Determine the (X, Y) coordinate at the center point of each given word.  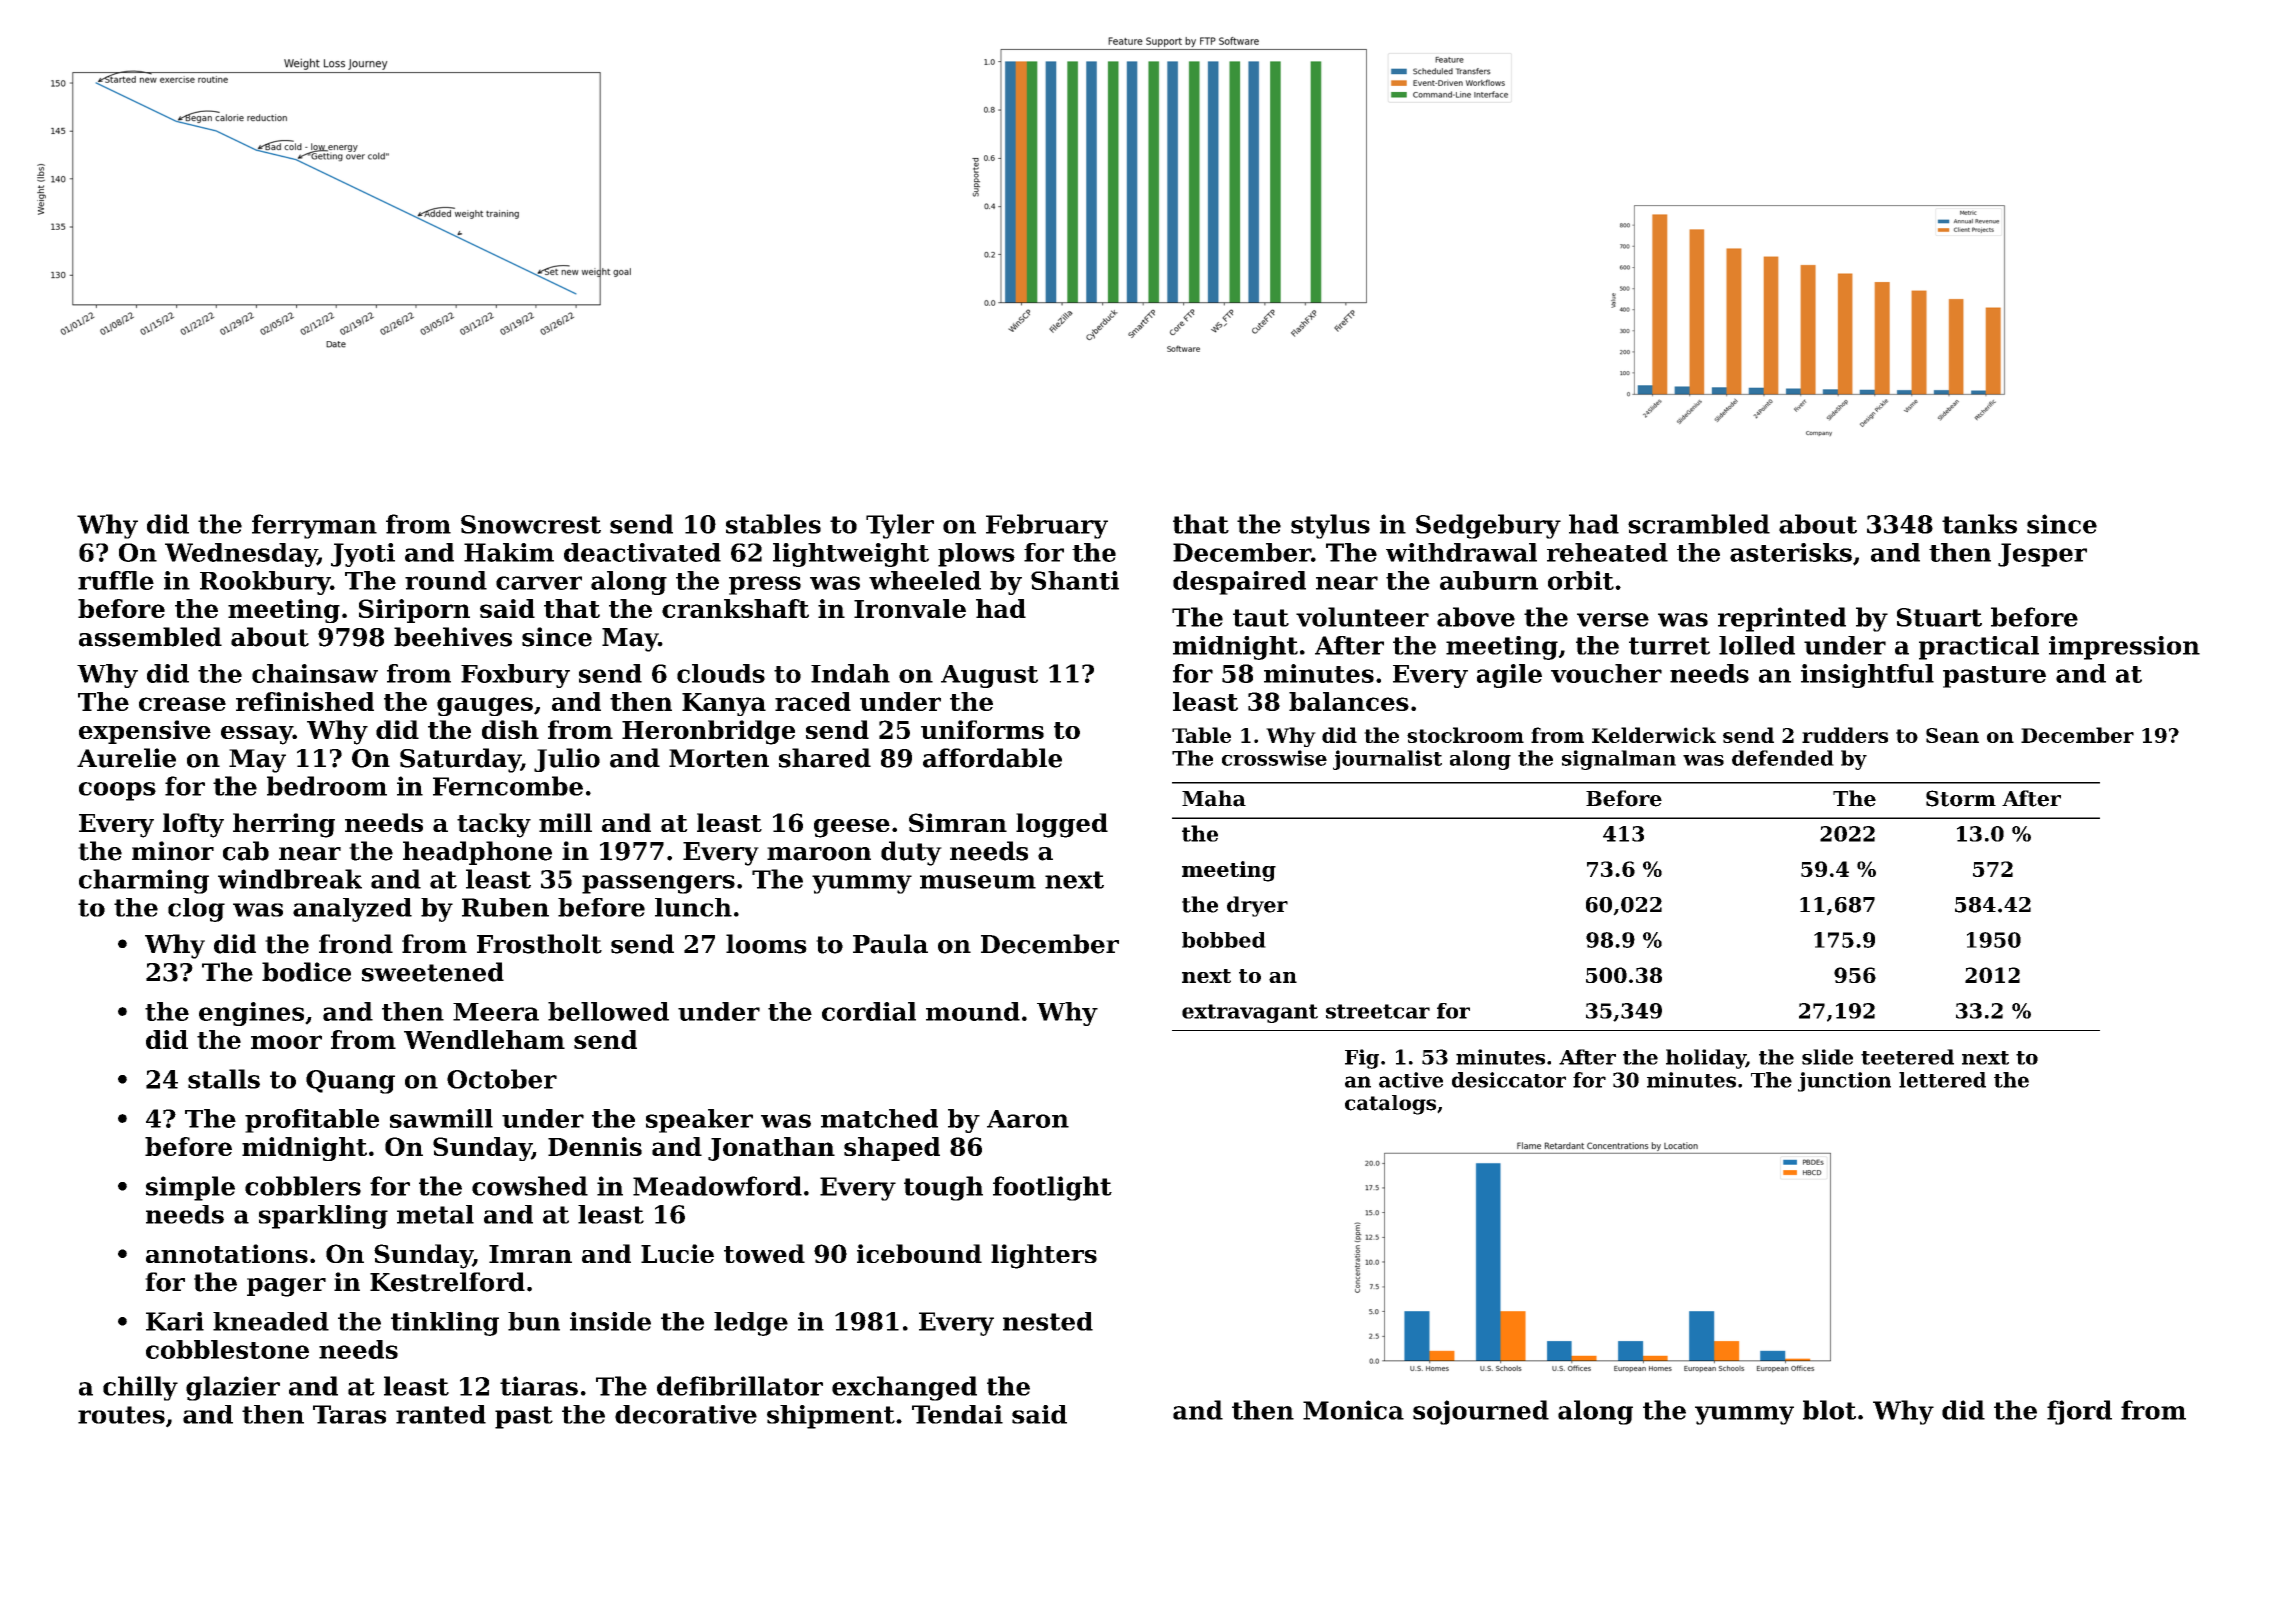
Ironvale (910, 608)
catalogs (1390, 1105)
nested (1048, 1321)
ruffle (116, 580)
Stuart (1939, 617)
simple (190, 1188)
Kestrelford (447, 1282)
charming (144, 881)
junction (1844, 1082)
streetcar (1378, 1011)
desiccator (1509, 1080)
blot (1829, 1410)
